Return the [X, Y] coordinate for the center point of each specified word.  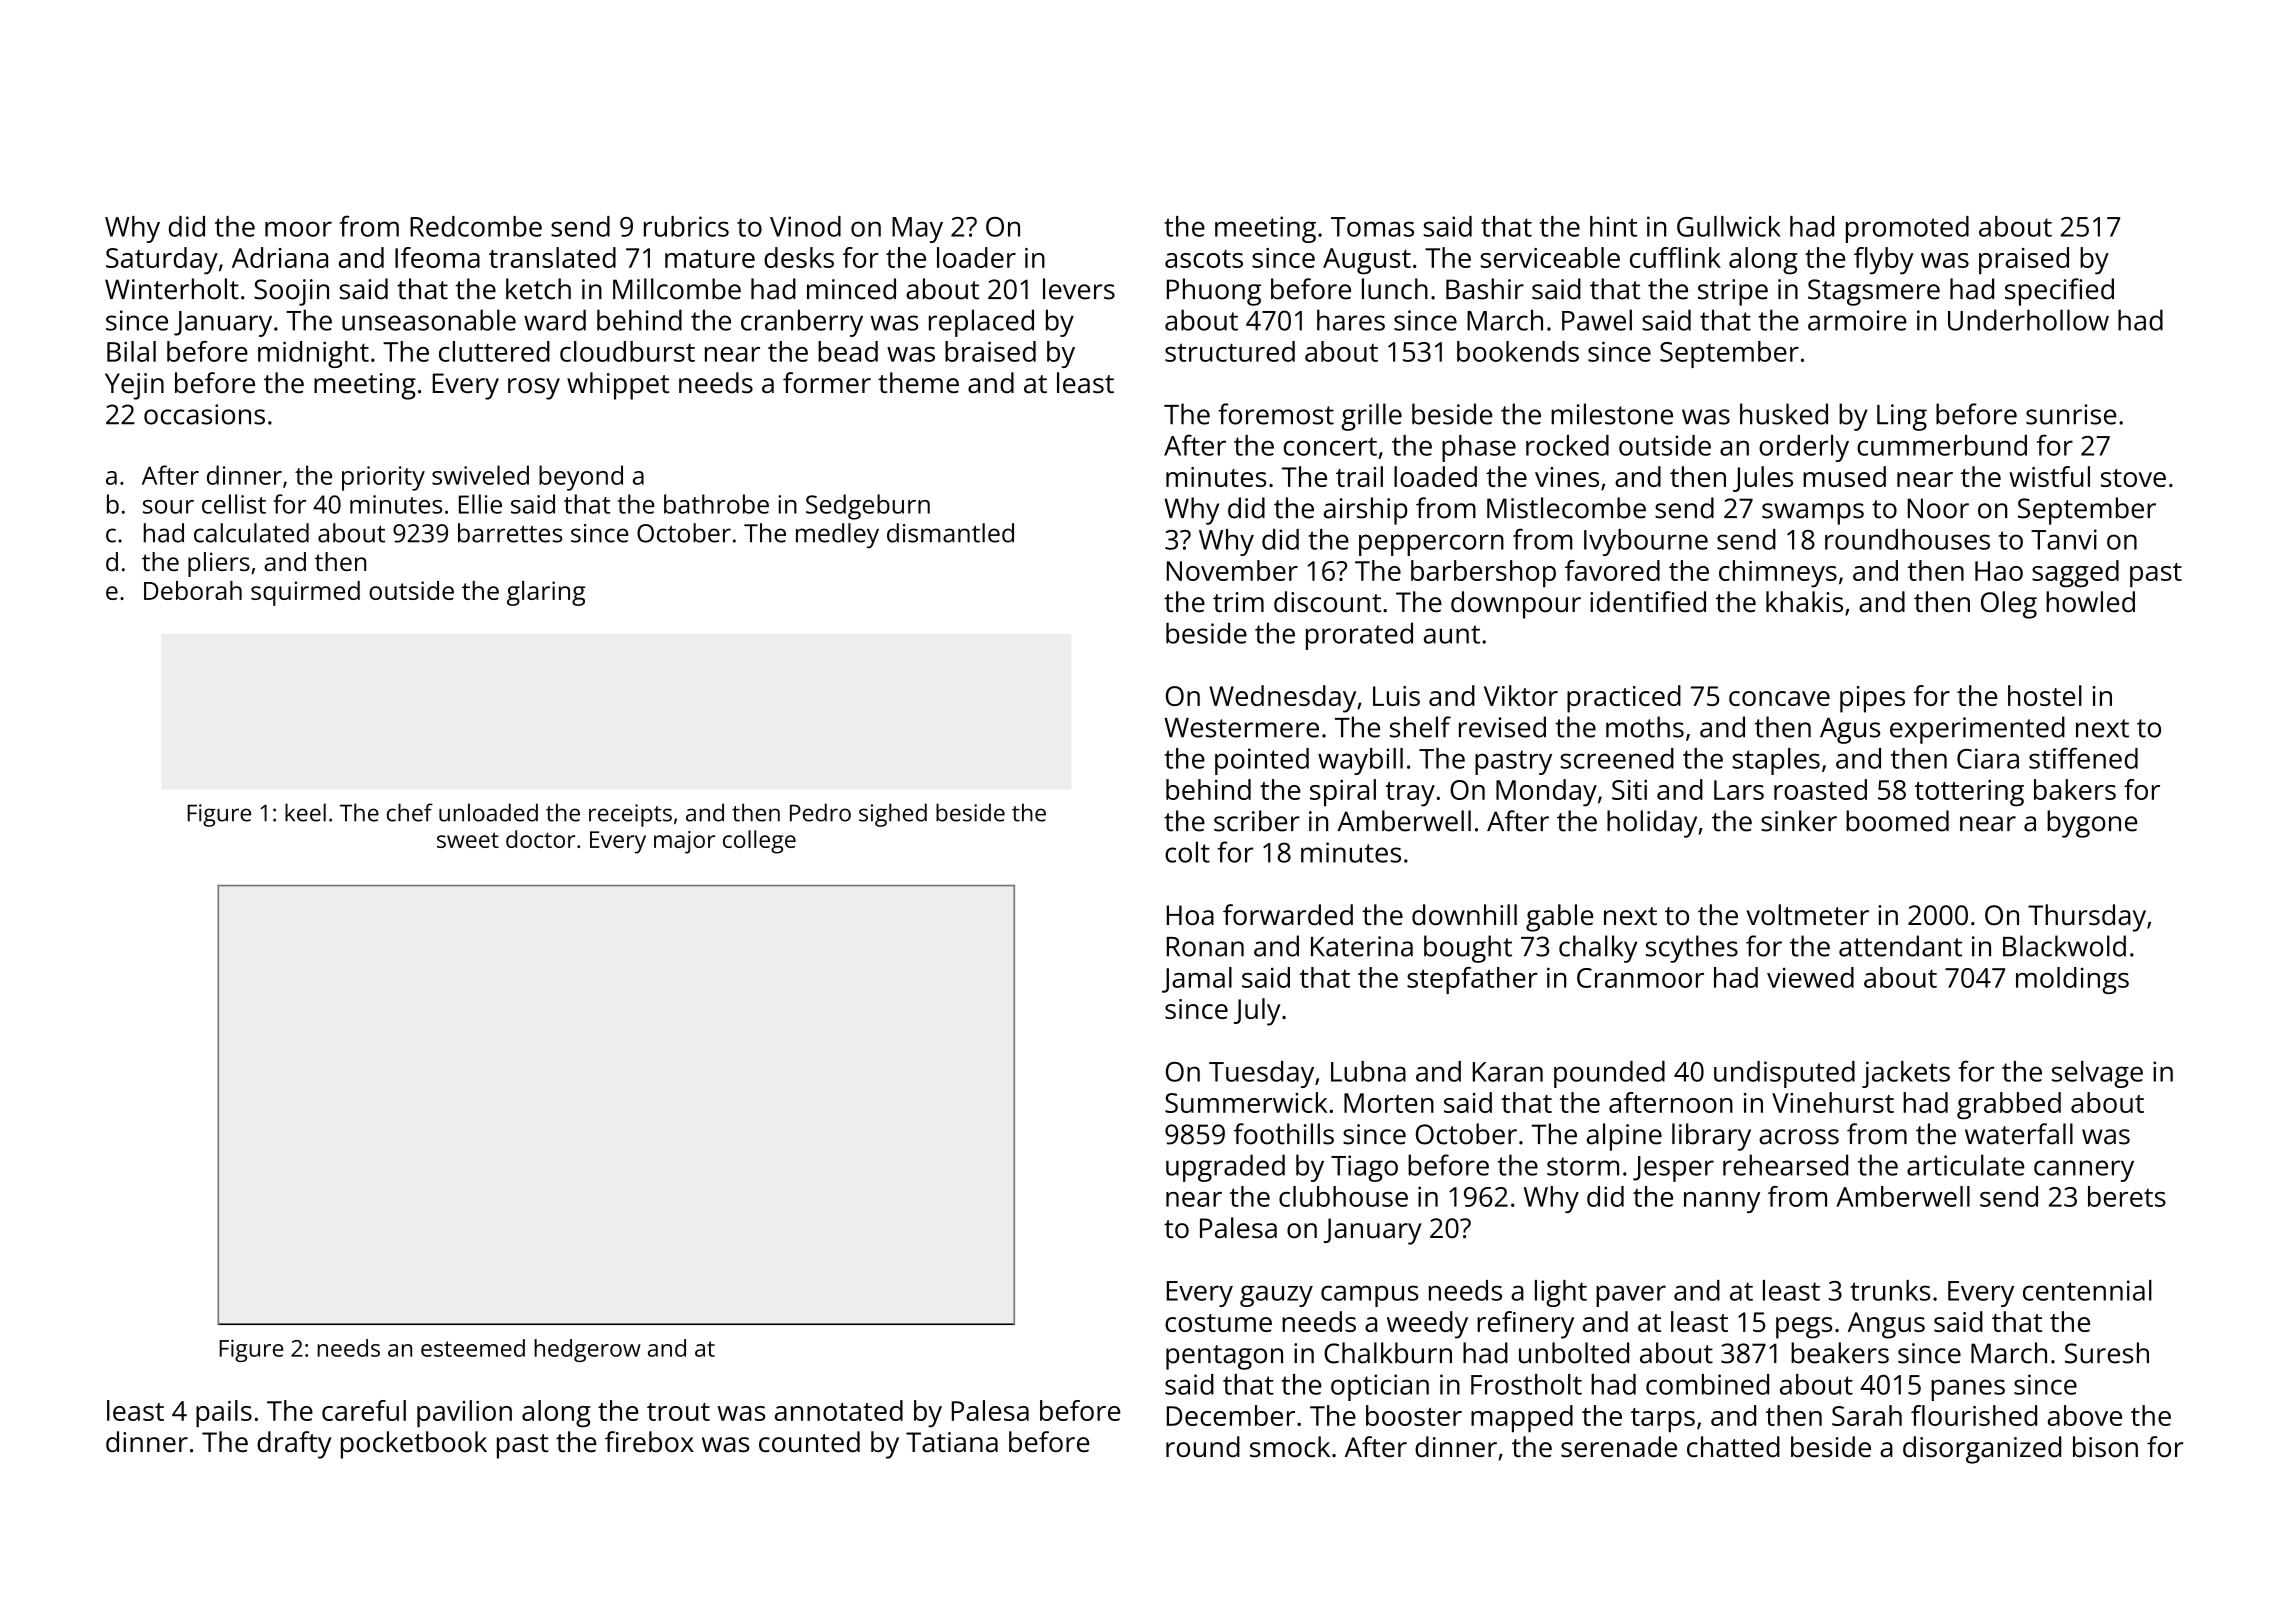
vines [1567, 477]
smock [1290, 1447]
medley [837, 536]
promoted [1907, 229]
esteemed [473, 1348]
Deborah [193, 590]
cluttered [494, 351]
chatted [1733, 1447]
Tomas [1372, 227]
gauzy [1276, 1296]
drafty [294, 1445]
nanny [1722, 1202]
